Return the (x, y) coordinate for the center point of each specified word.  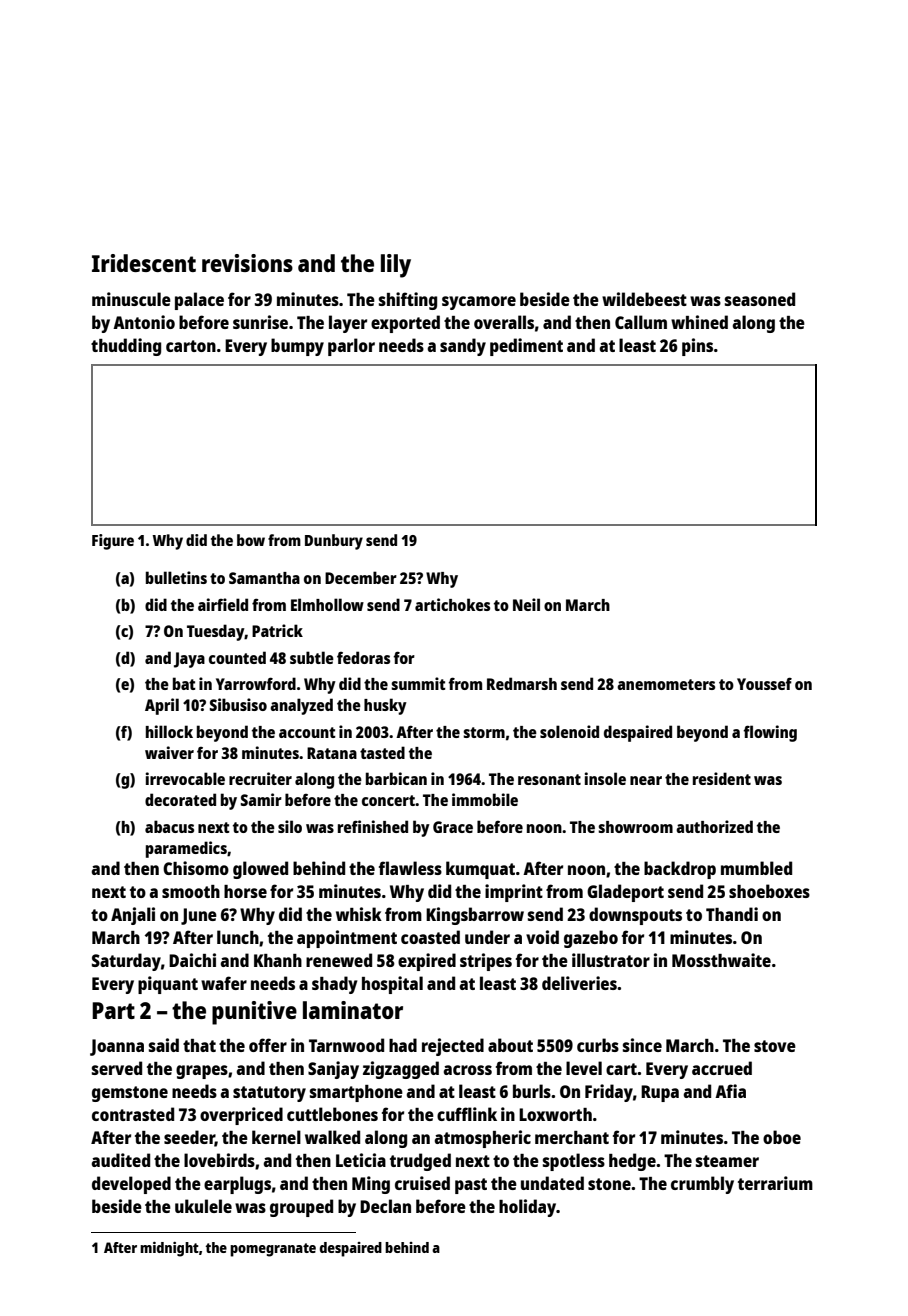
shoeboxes (769, 891)
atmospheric (483, 1139)
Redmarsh (522, 683)
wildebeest (644, 299)
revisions (247, 263)
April (162, 706)
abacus (169, 826)
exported (405, 324)
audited (121, 1160)
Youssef (764, 683)
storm (484, 732)
